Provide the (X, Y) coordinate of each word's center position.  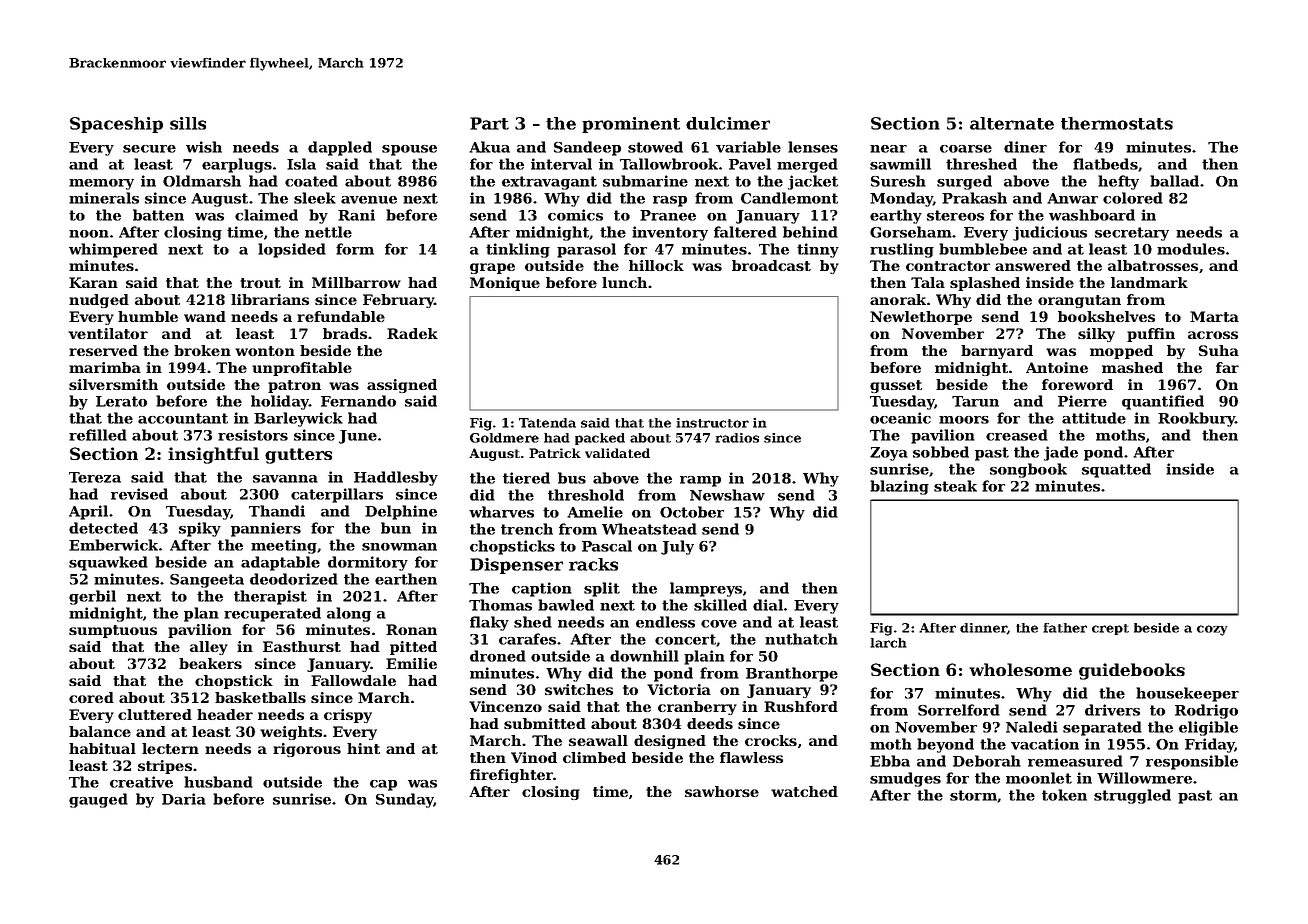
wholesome (1020, 669)
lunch (624, 282)
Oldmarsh (202, 181)
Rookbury (1197, 419)
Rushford (801, 706)
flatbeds (1105, 164)
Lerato (121, 401)
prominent (631, 125)
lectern (170, 748)
